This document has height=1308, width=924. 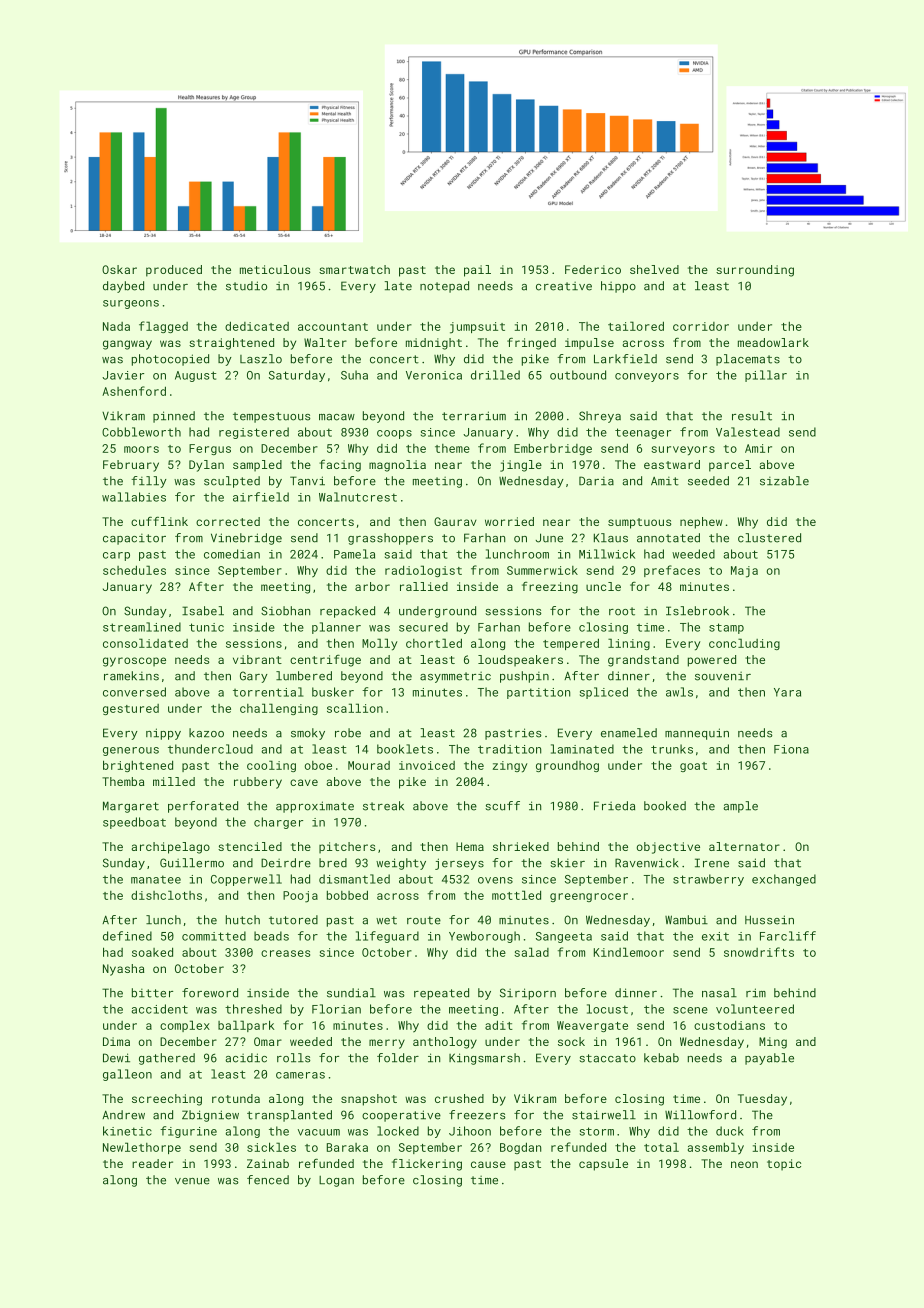 I want to click on fringed, so click(x=531, y=343).
